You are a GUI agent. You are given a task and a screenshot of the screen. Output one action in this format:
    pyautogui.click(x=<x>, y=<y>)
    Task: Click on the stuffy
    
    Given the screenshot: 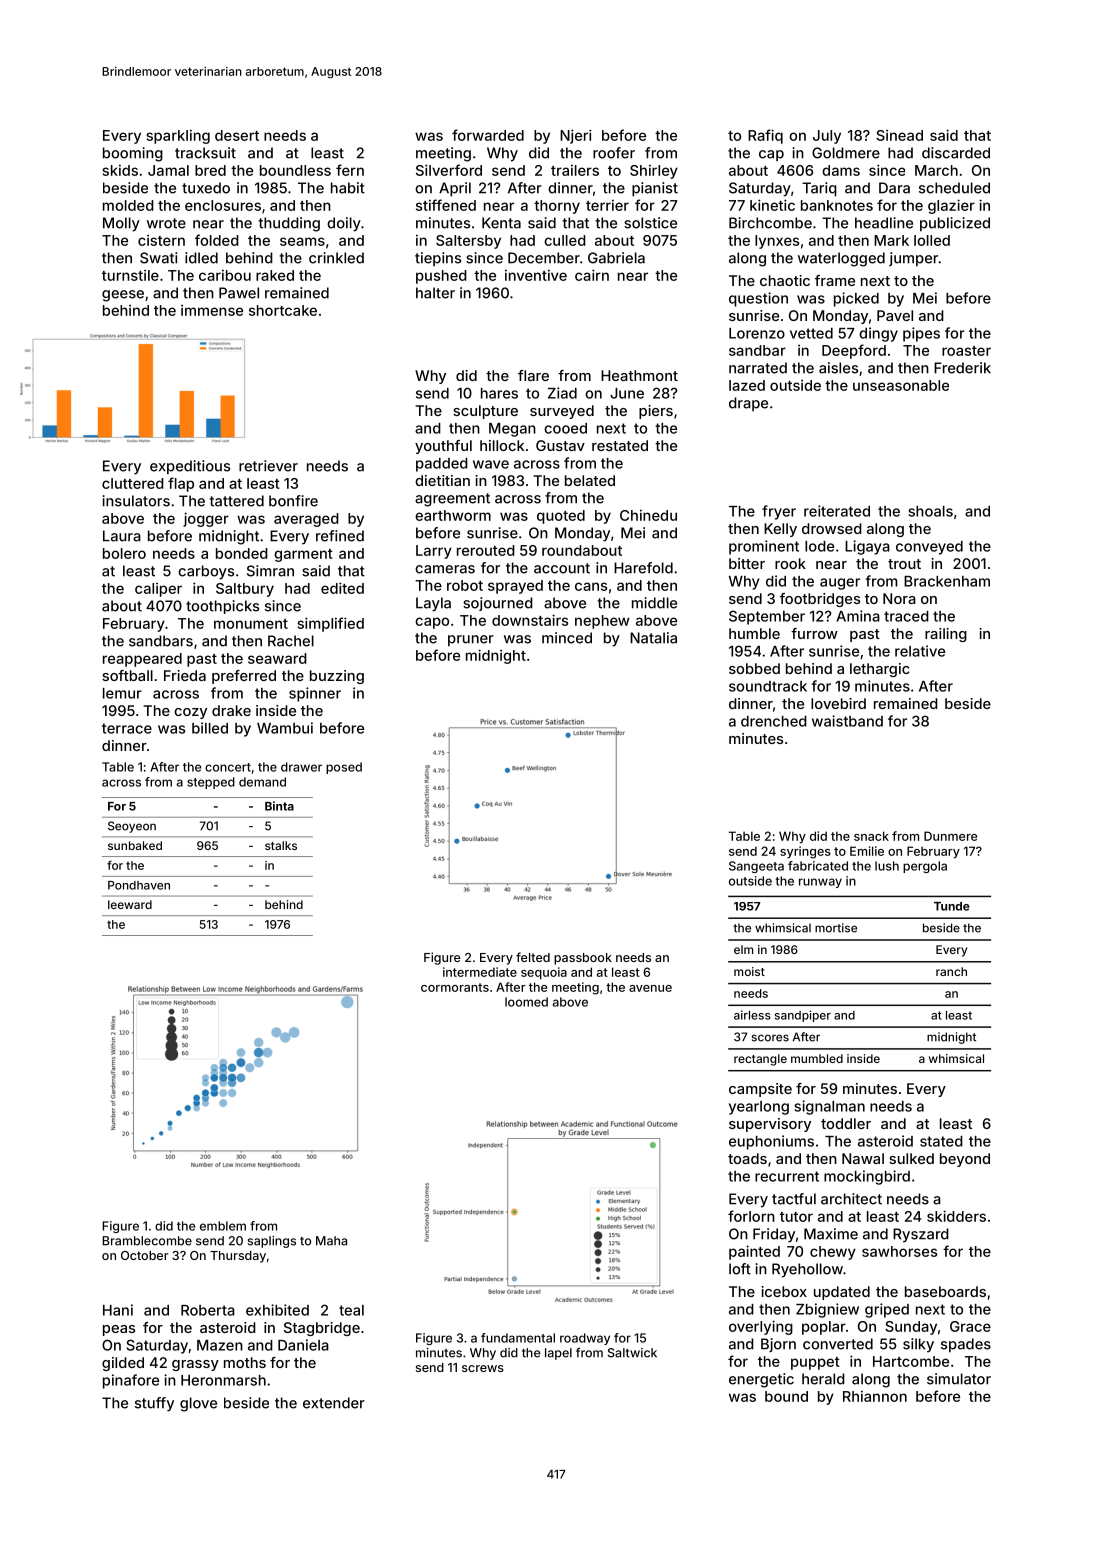 What is the action you would take?
    pyautogui.click(x=154, y=1404)
